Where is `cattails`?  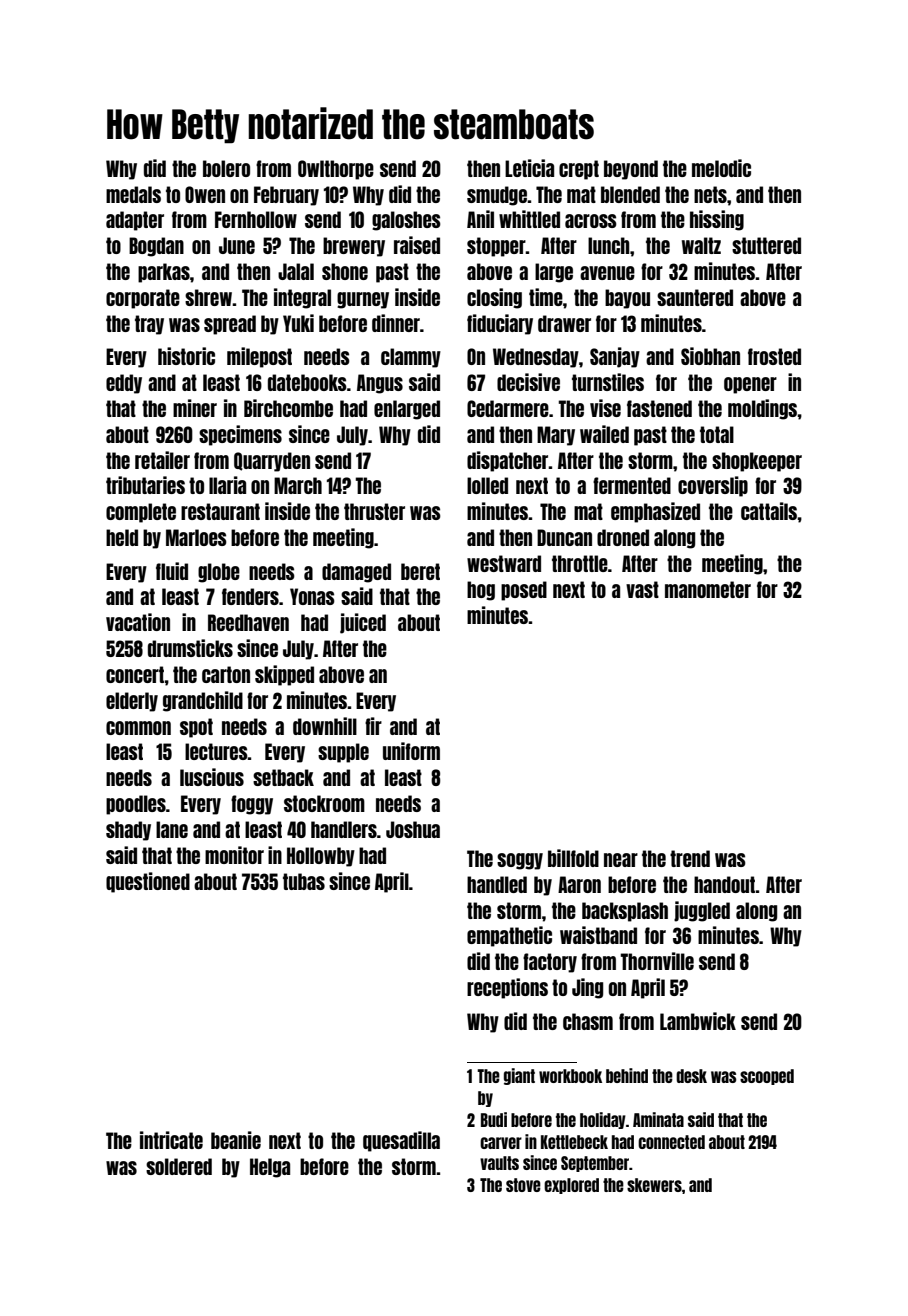
cattails is located at coordinates (769, 511).
